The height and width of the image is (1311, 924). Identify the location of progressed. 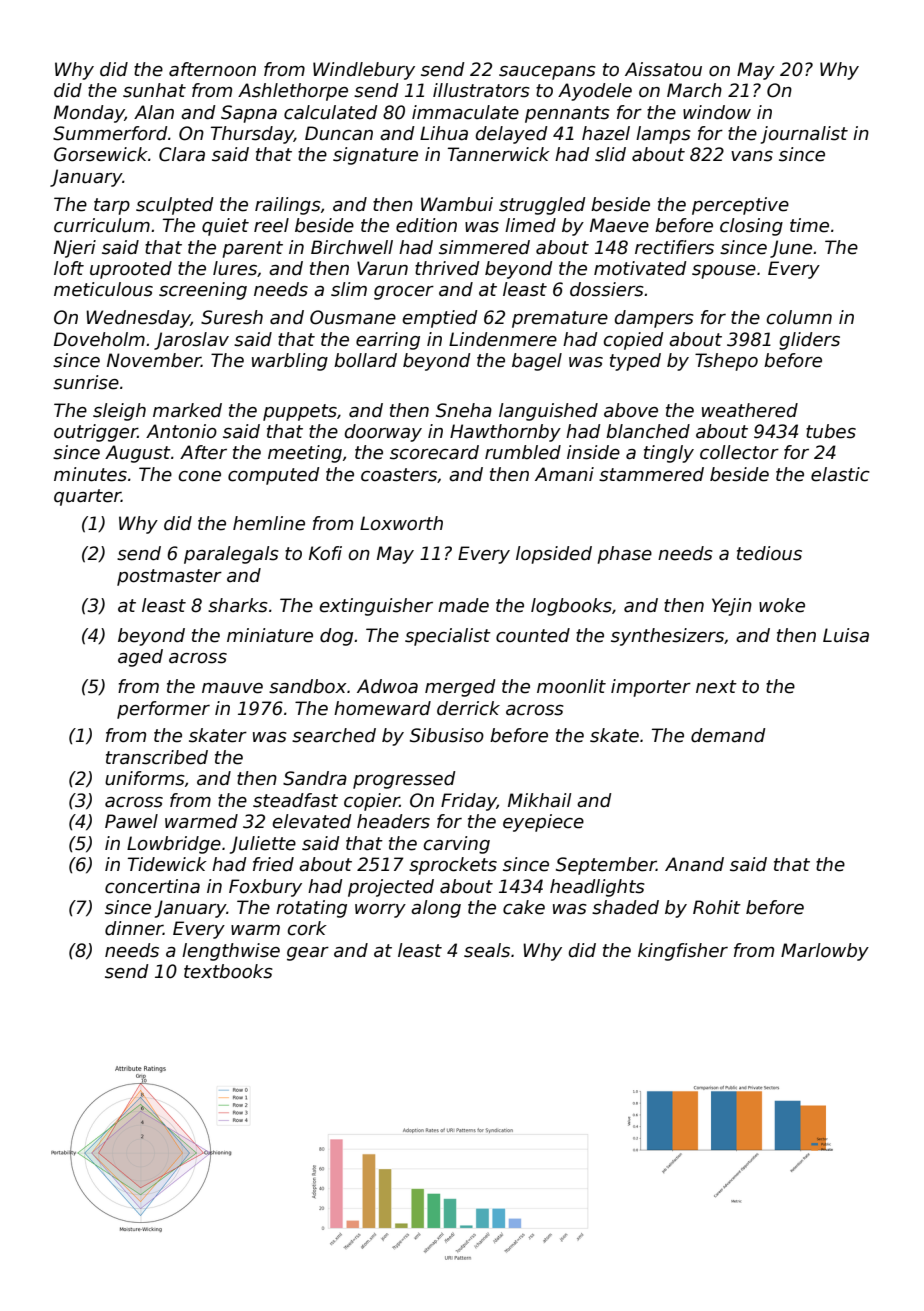
(404, 780).
